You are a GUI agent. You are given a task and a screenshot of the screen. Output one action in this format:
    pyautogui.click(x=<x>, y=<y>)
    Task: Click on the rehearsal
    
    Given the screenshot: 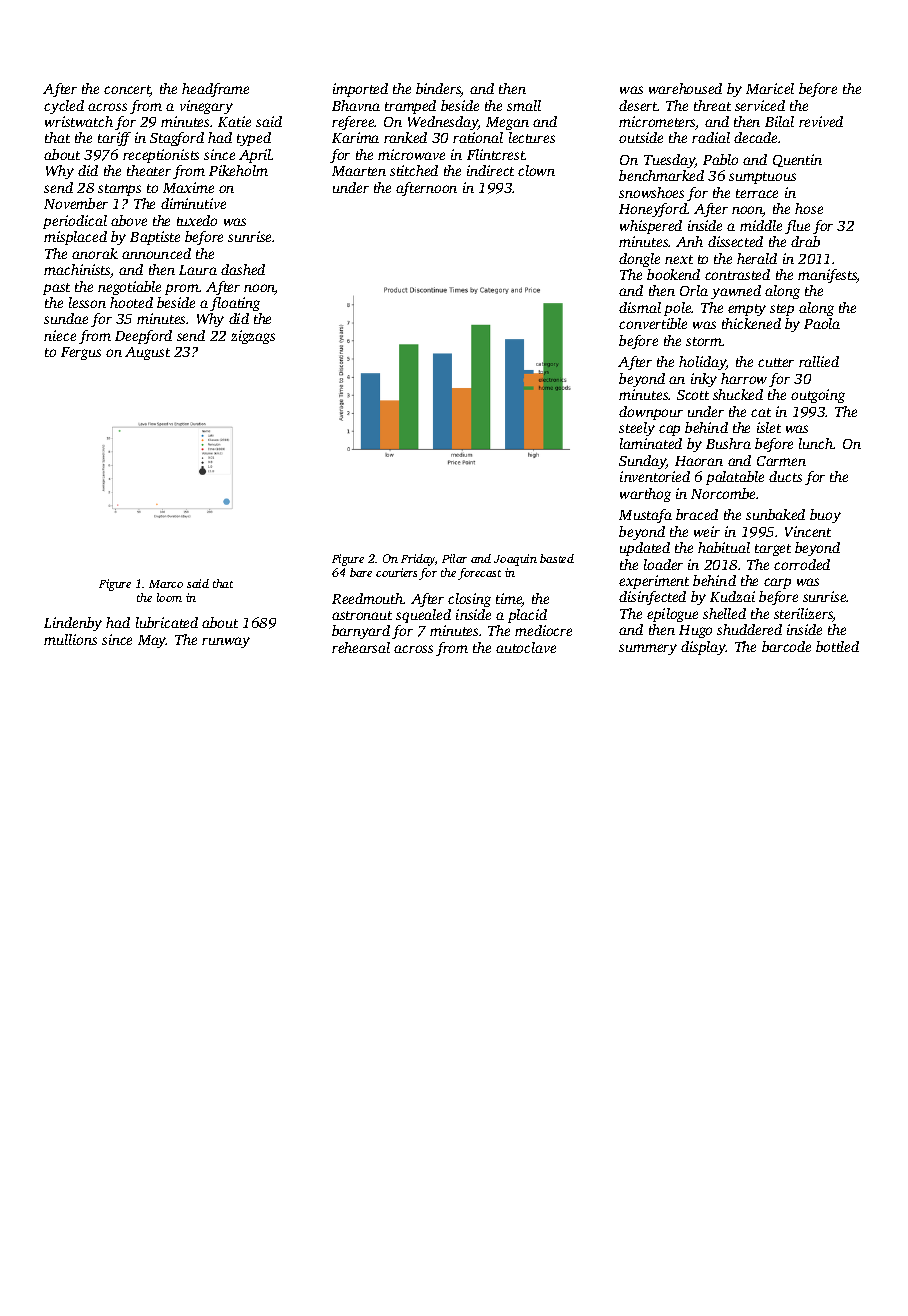 What is the action you would take?
    pyautogui.click(x=361, y=647)
